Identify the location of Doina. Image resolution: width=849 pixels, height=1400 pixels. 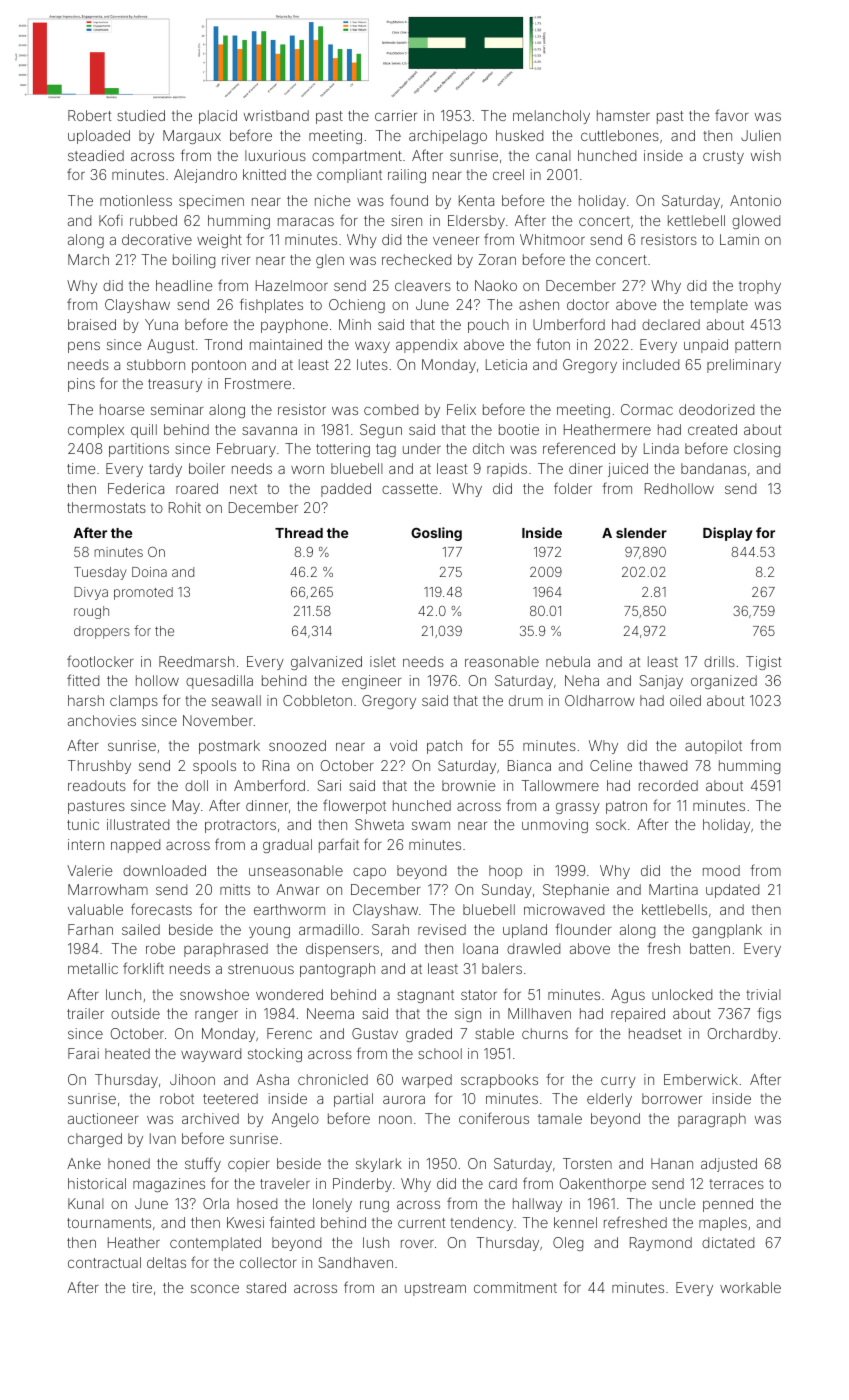
(149, 572).
